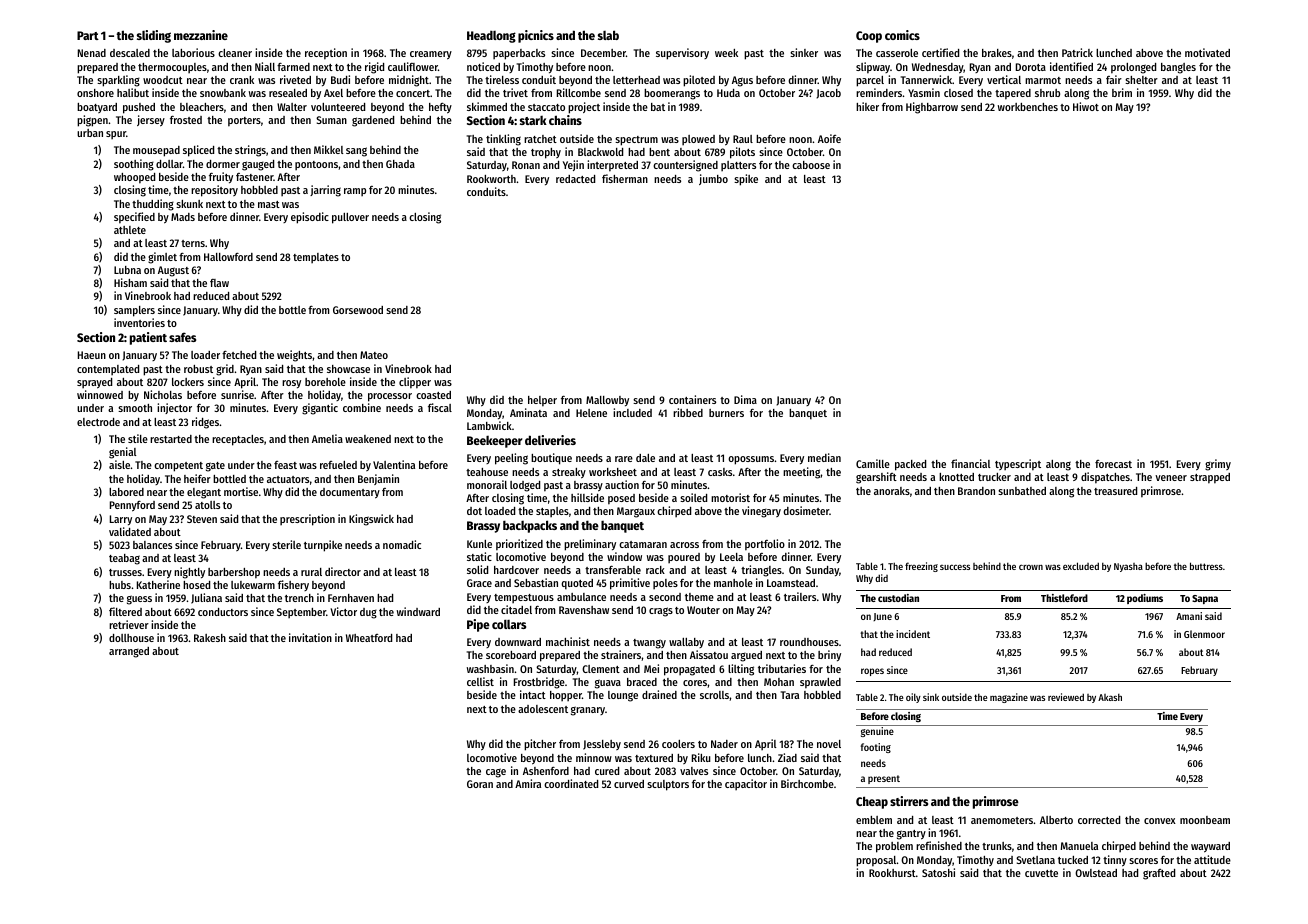 This screenshot has height=924, width=1308. What do you see at coordinates (1141, 80) in the screenshot?
I see `shelter` at bounding box center [1141, 80].
